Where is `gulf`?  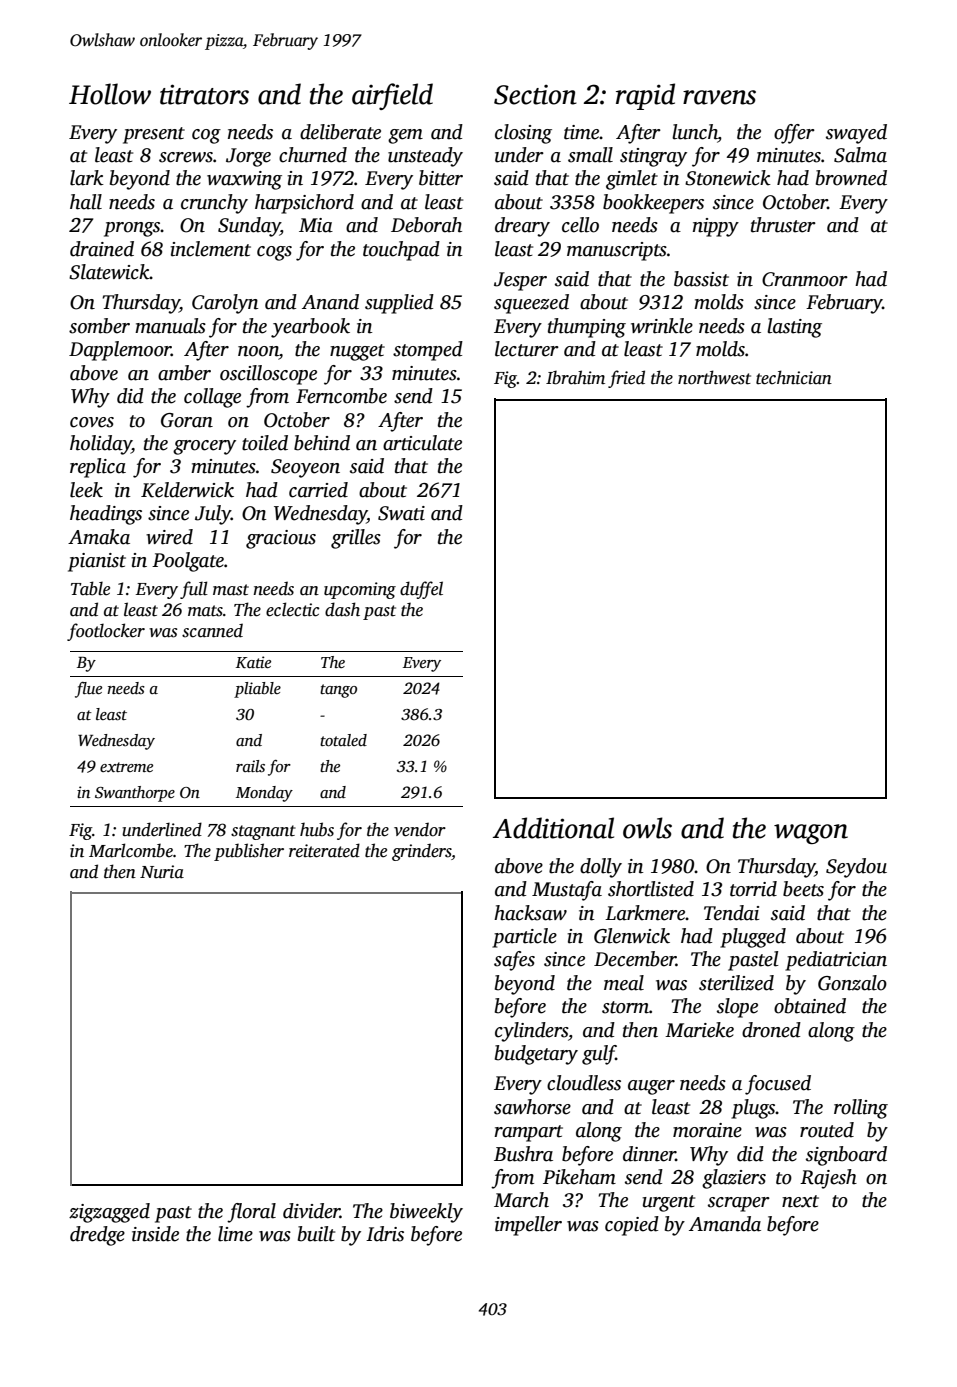 gulf is located at coordinates (599, 1055).
